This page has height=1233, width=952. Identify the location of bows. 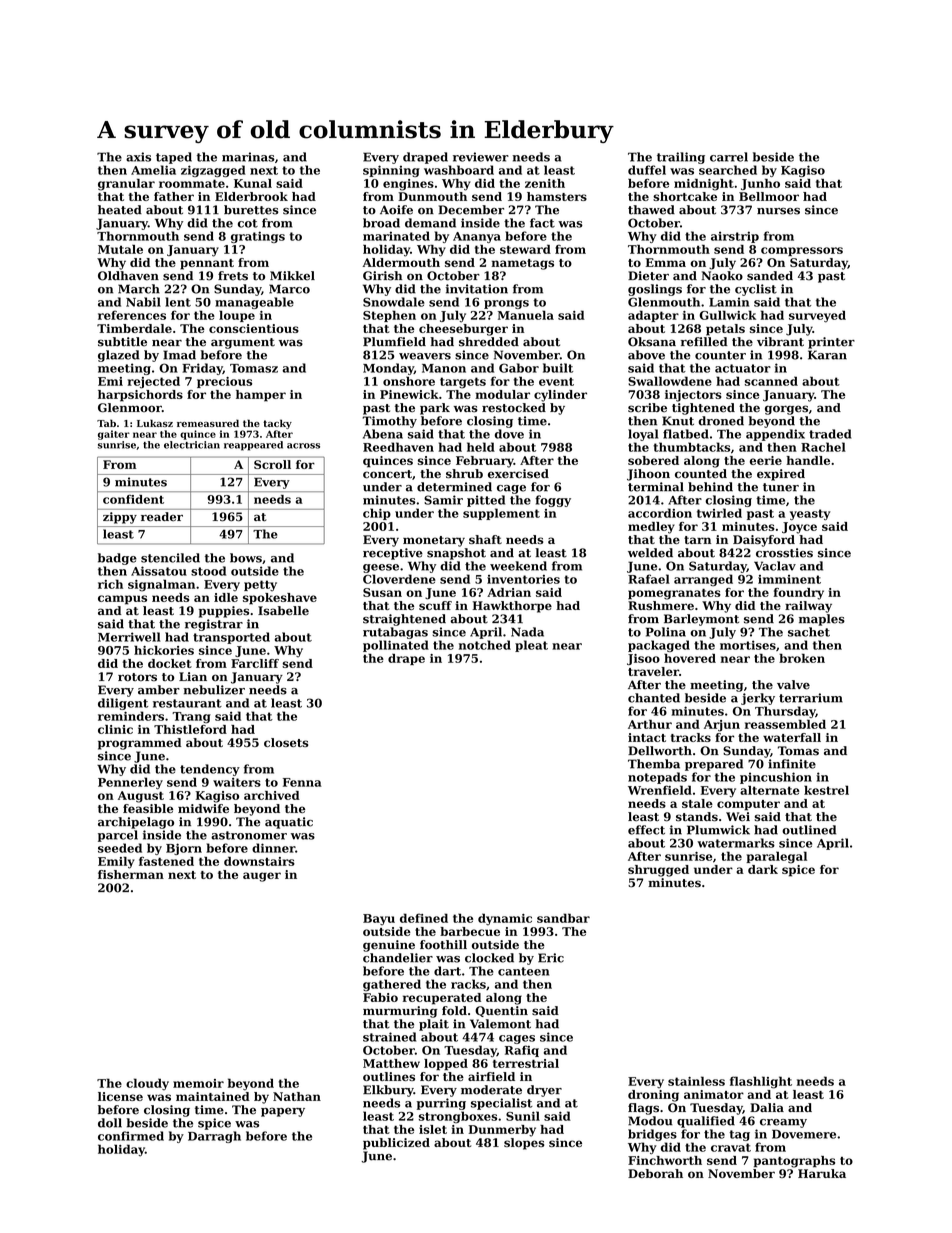
(246, 558).
